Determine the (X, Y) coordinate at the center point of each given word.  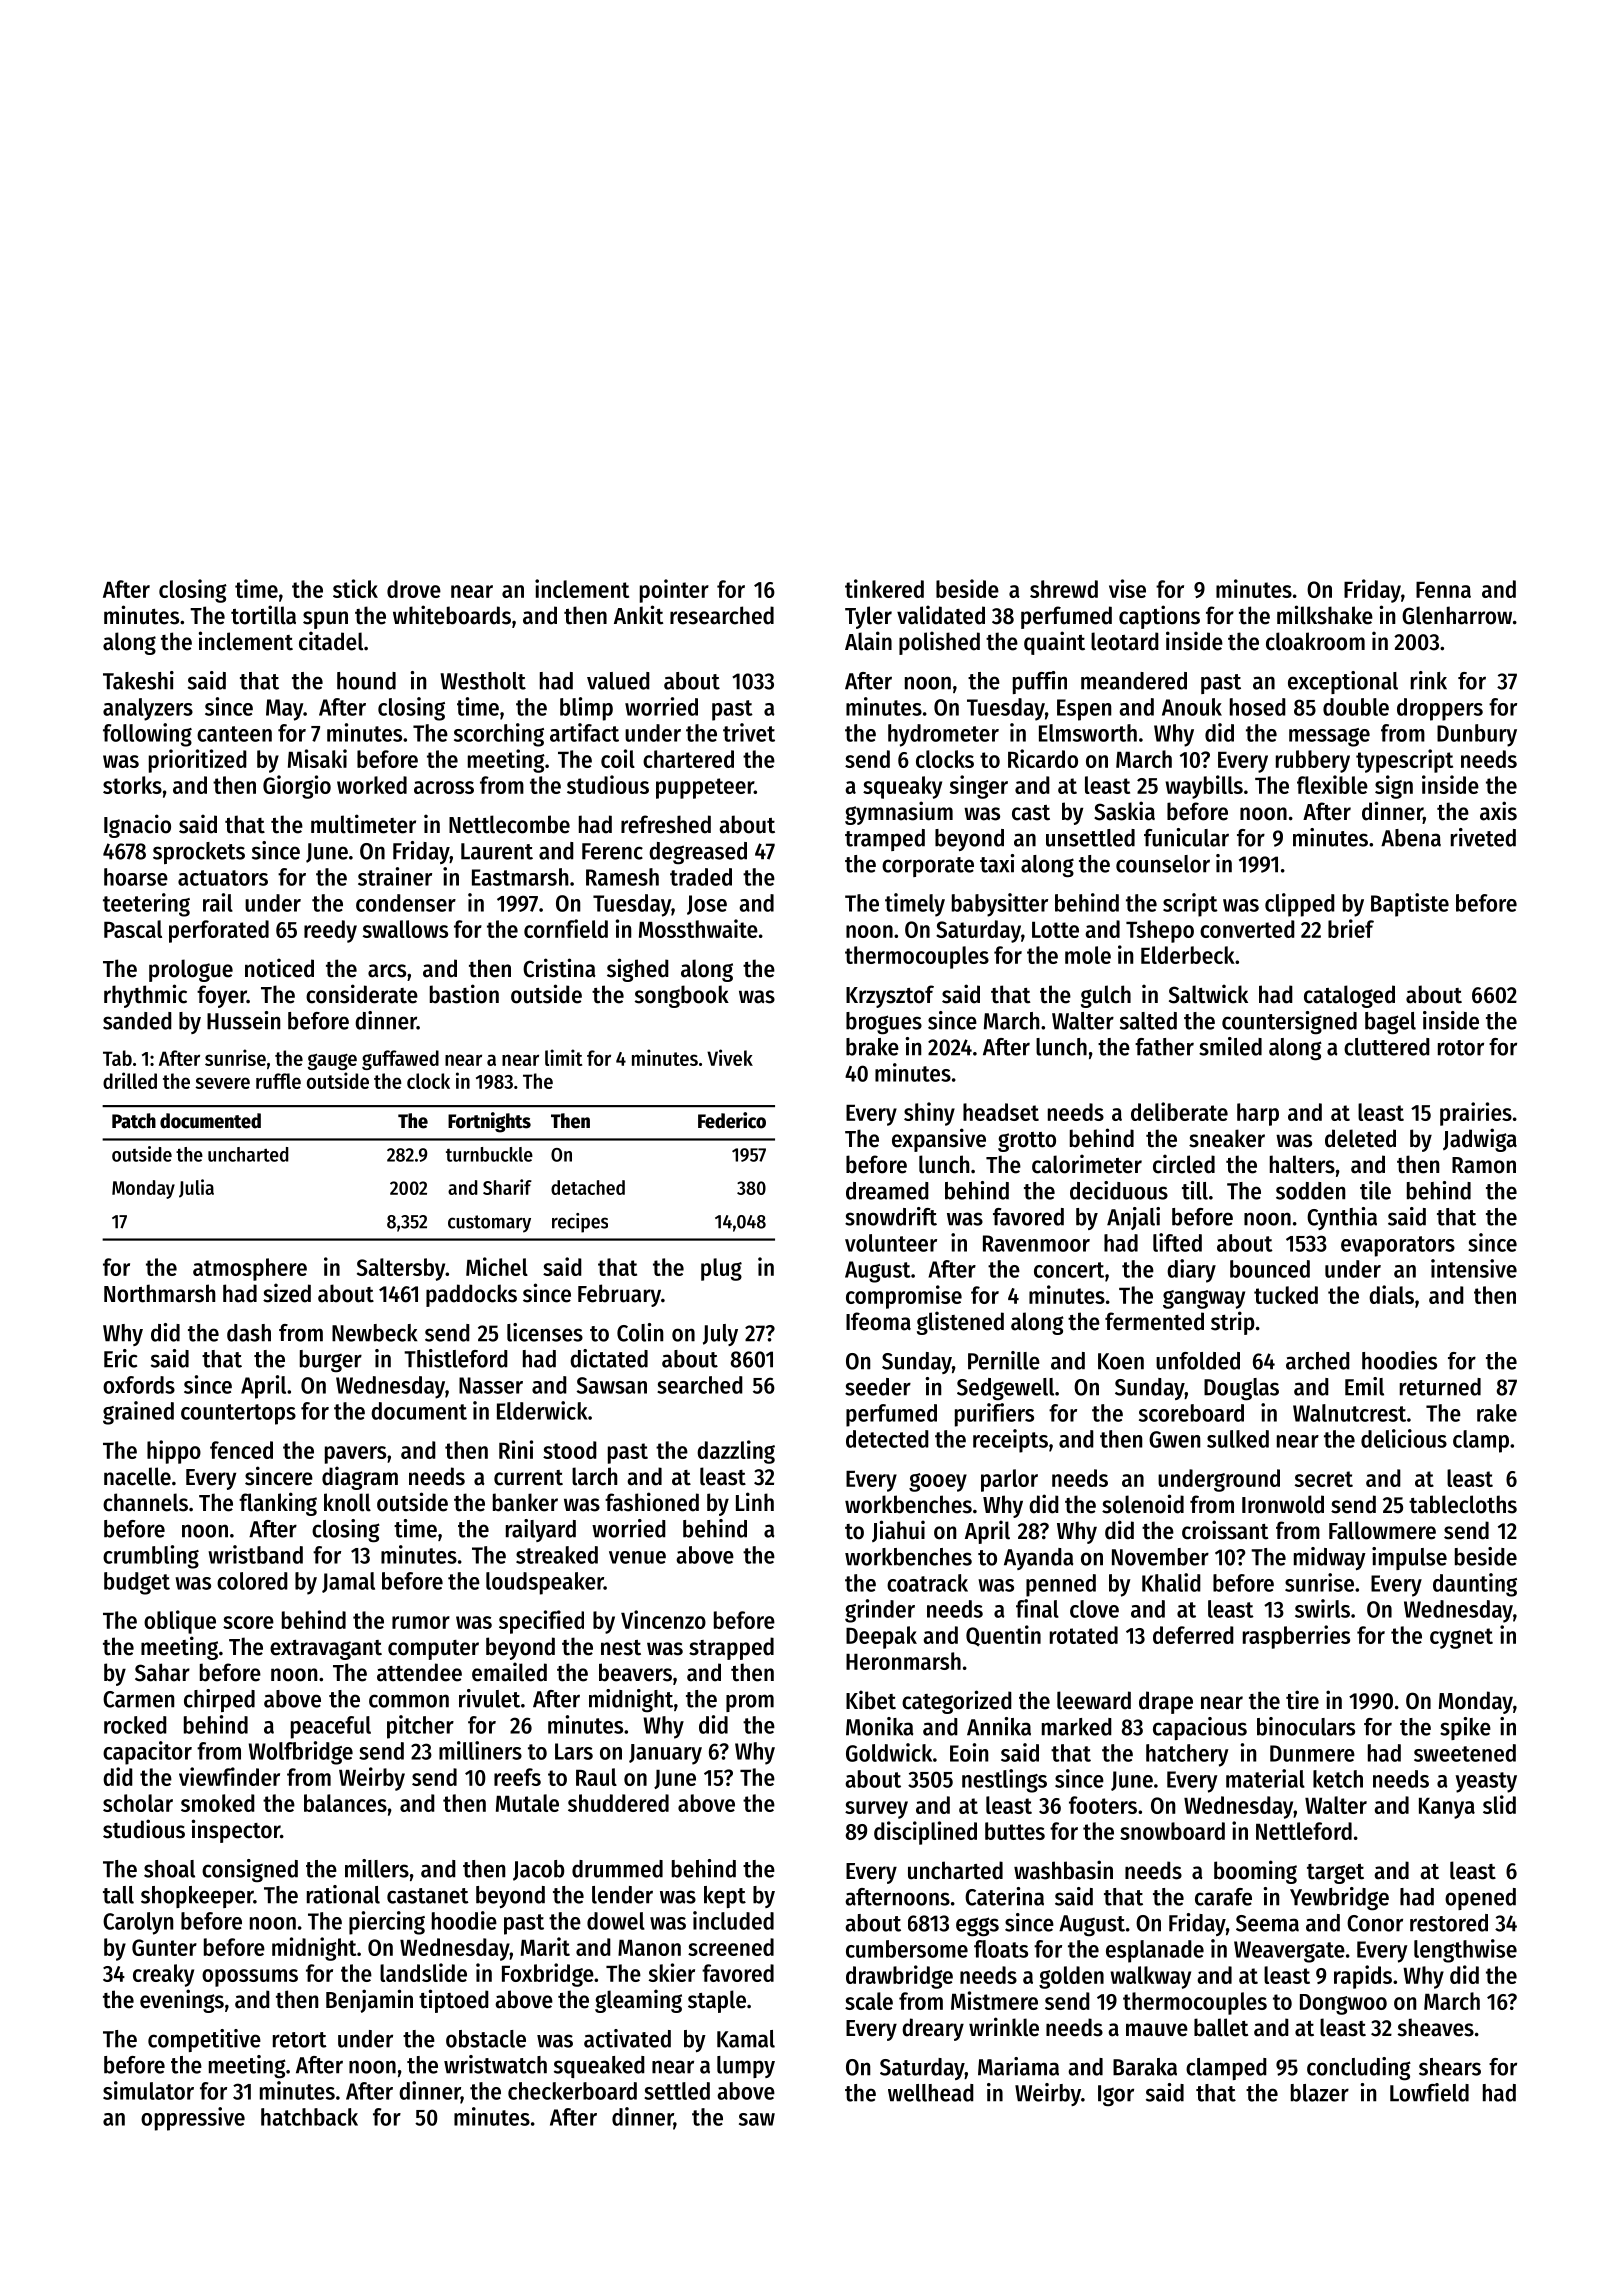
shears (1450, 2067)
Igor (1116, 2095)
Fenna (1443, 590)
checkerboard (572, 2091)
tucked (1286, 1295)
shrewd (1064, 589)
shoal (169, 1869)
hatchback (309, 2117)
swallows (405, 929)
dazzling (736, 1452)
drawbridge (899, 1977)
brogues (884, 1023)
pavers (355, 1455)
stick (355, 588)
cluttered (1387, 1047)
